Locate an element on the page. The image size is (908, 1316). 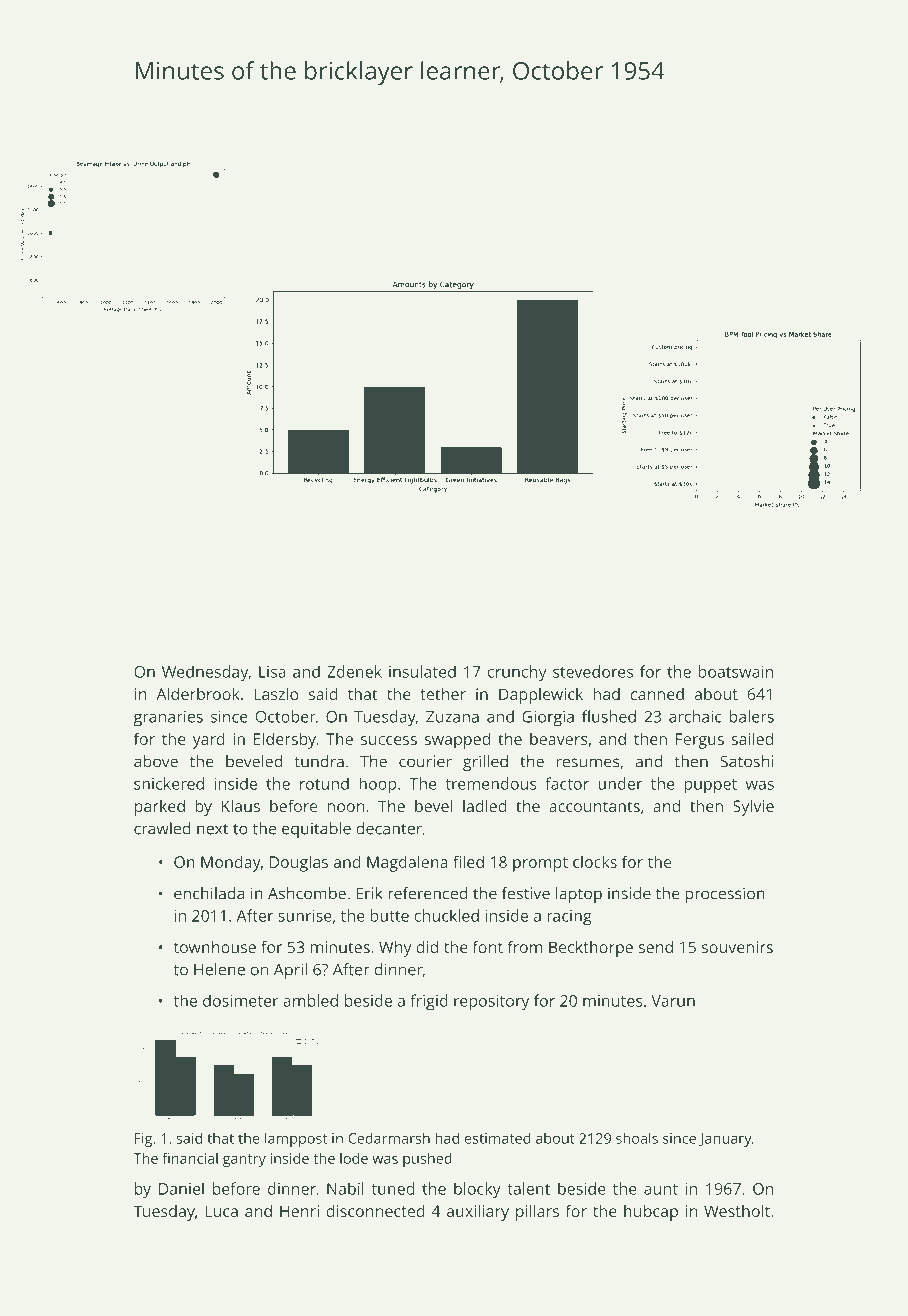
Varun is located at coordinates (673, 1001).
